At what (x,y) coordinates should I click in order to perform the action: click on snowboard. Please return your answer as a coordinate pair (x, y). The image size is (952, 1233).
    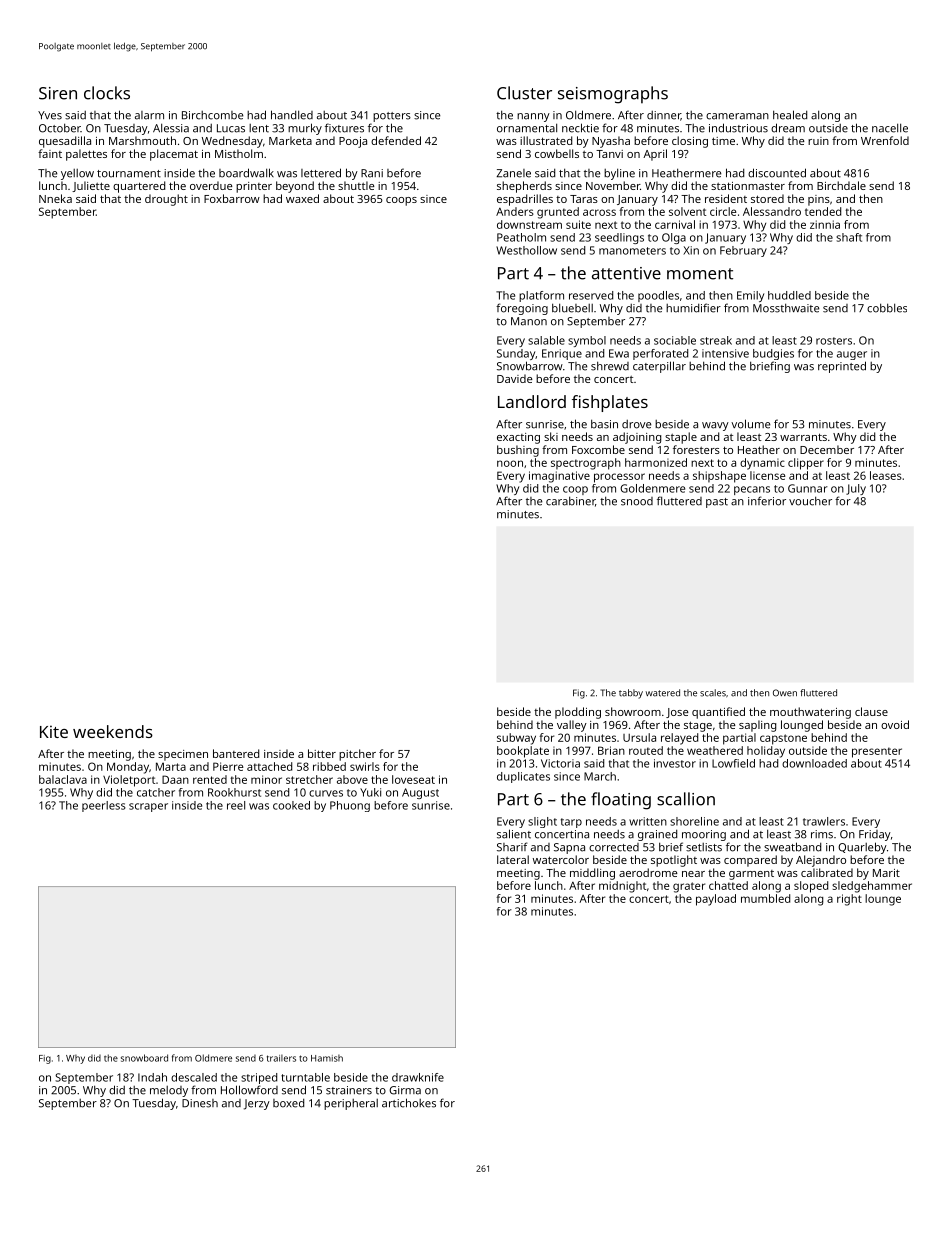
    Looking at the image, I should click on (144, 1058).
